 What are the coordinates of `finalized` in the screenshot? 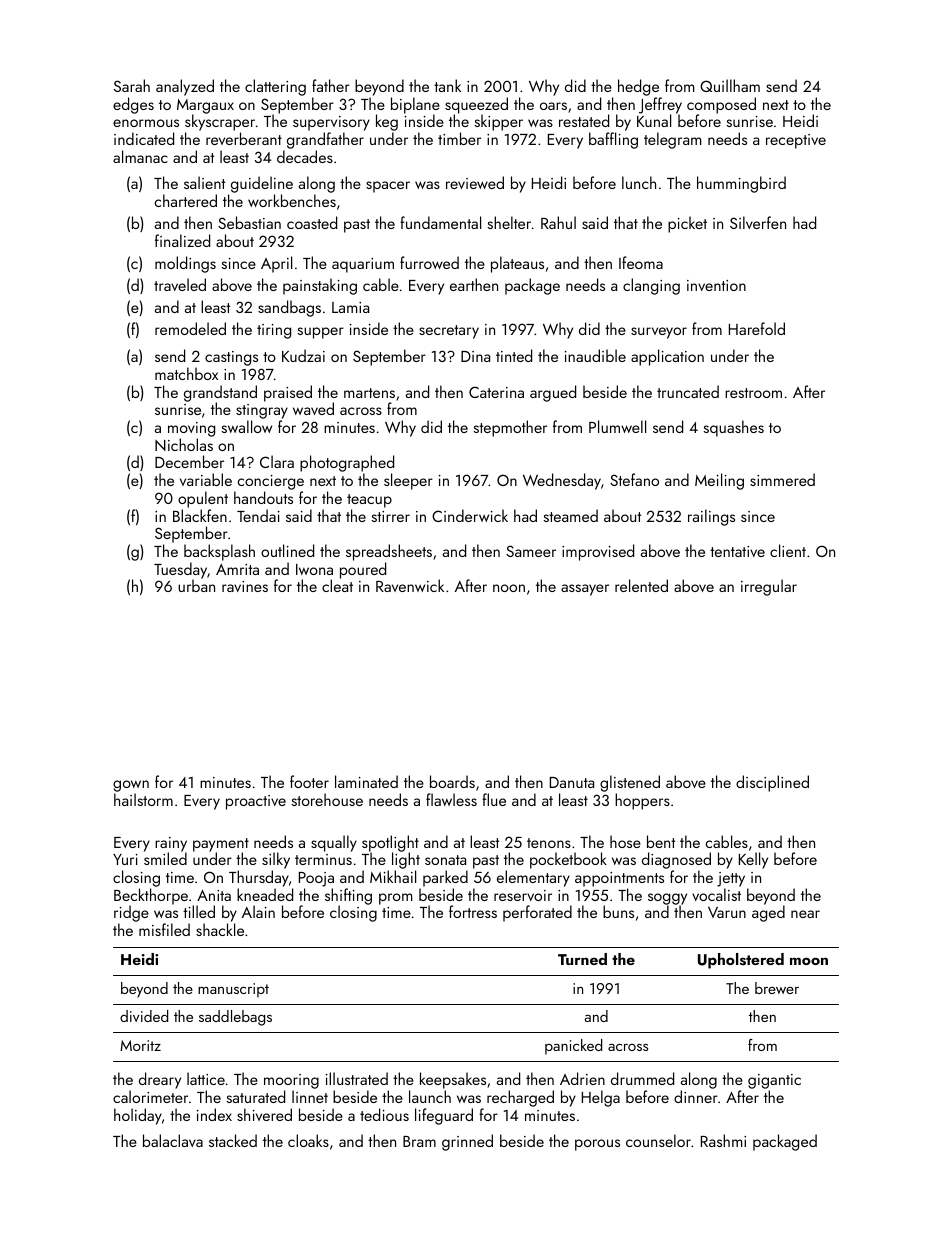 It's located at (182, 240).
